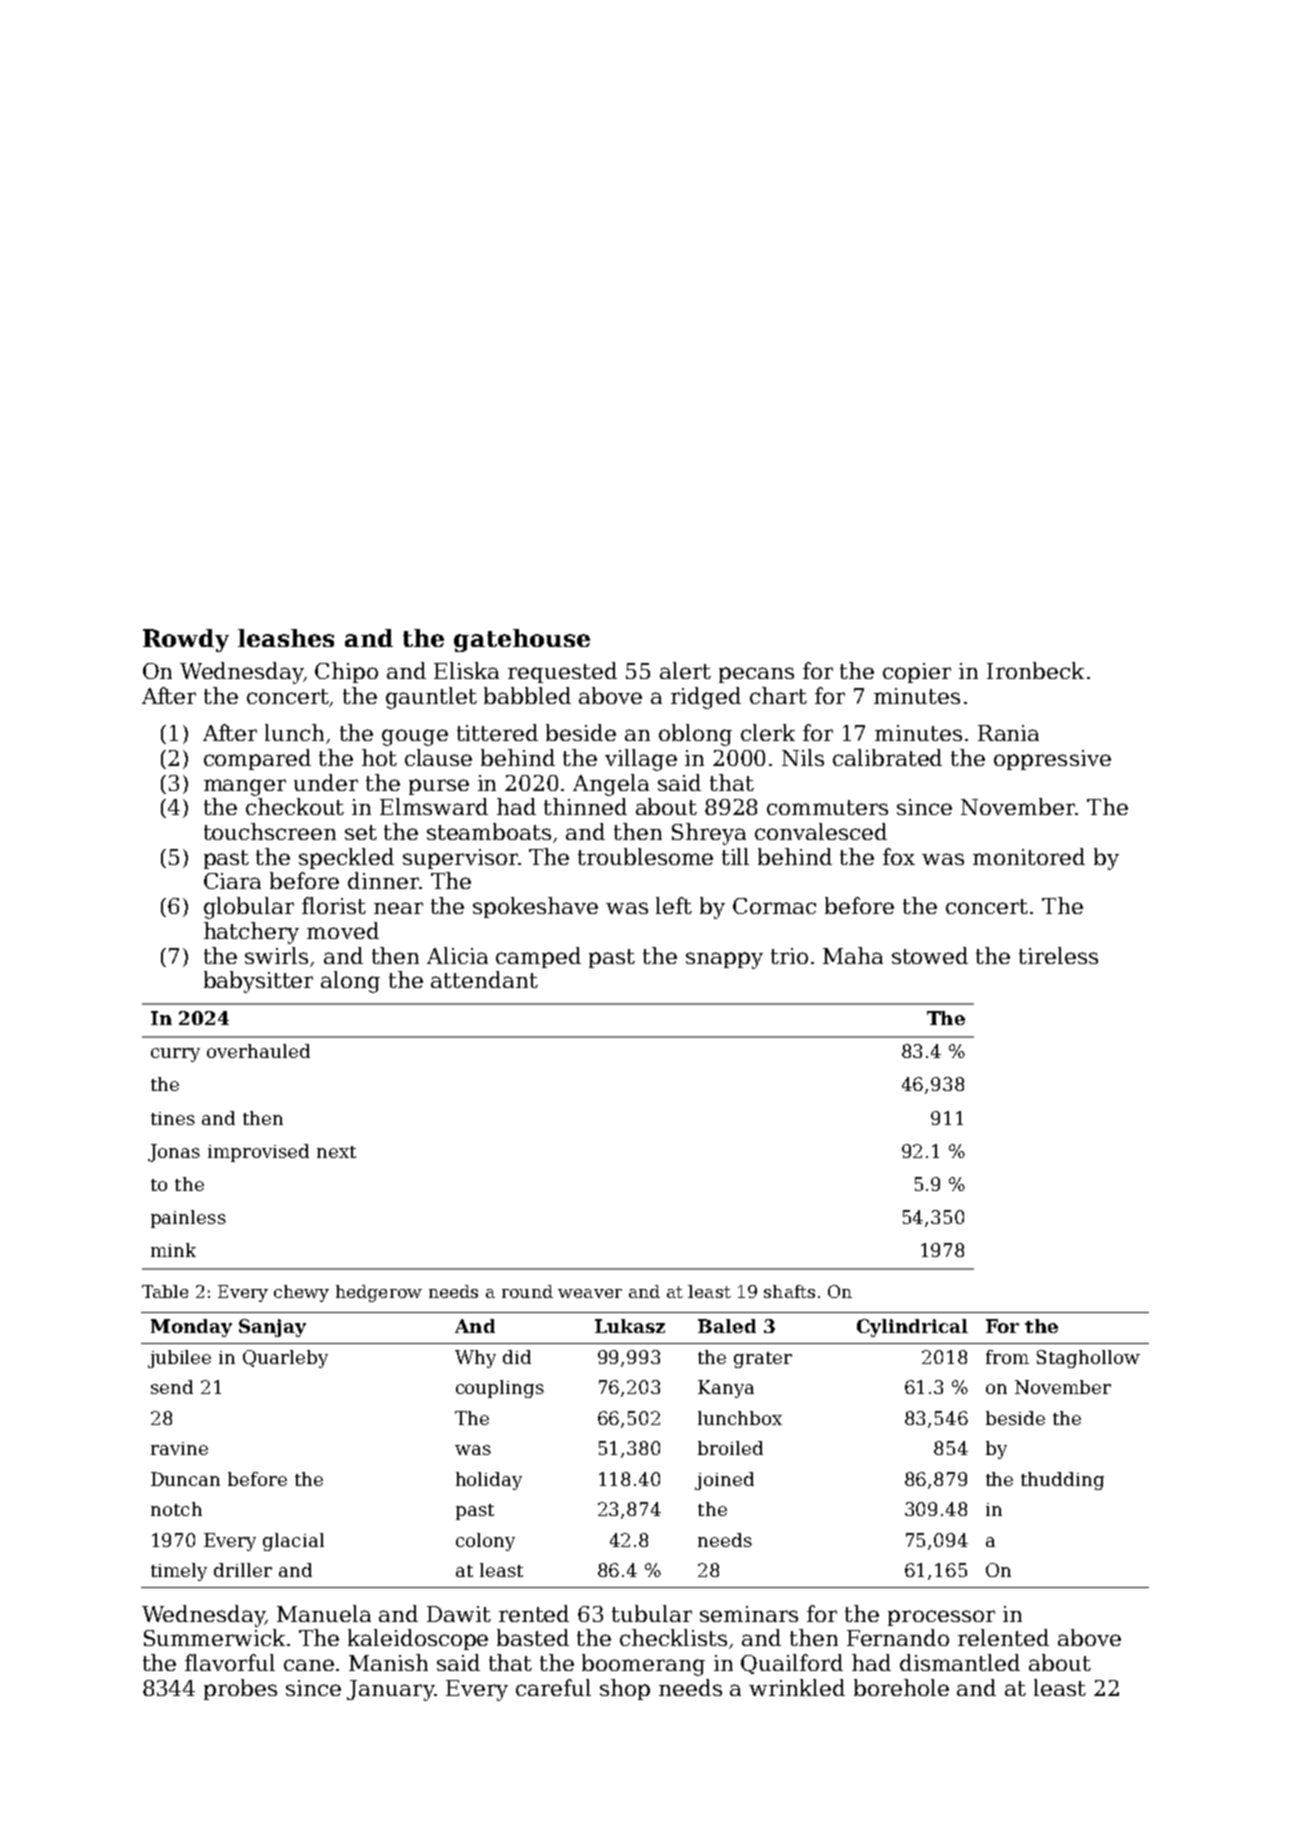 The height and width of the page is (1826, 1291). Describe the element at coordinates (709, 834) in the page. I see `Shreya` at that location.
